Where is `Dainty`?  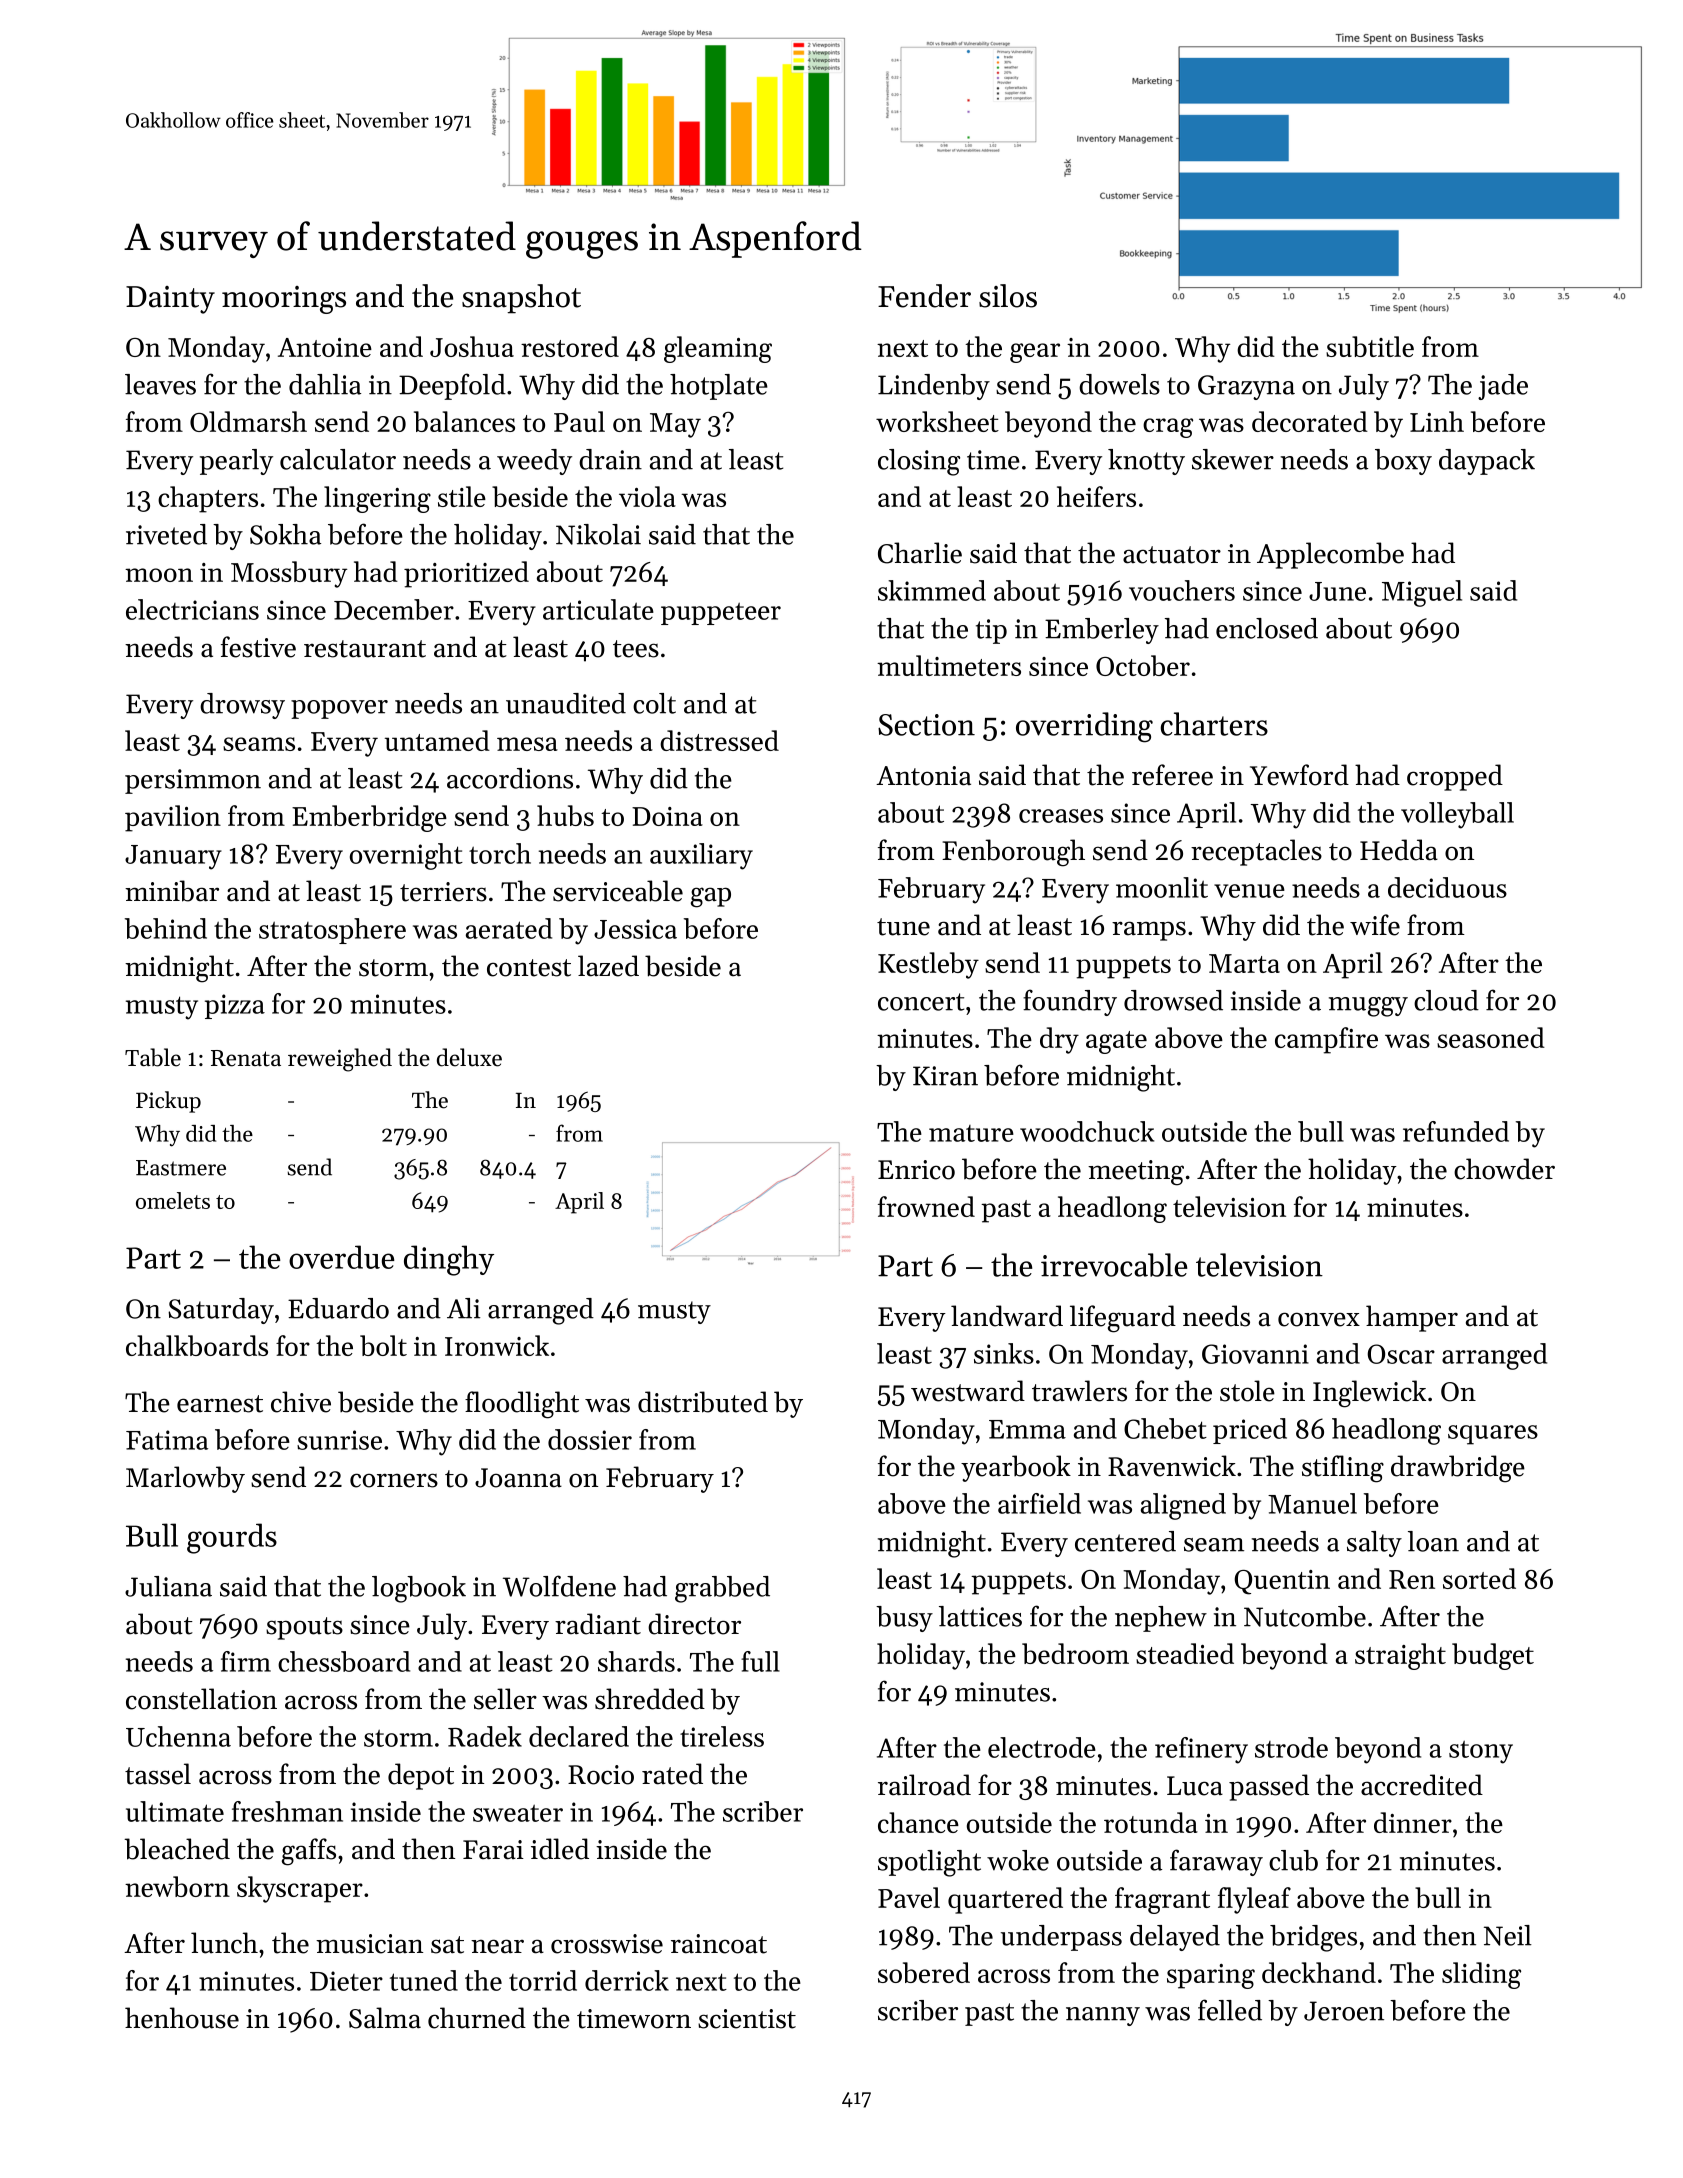 Dainty is located at coordinates (170, 300).
